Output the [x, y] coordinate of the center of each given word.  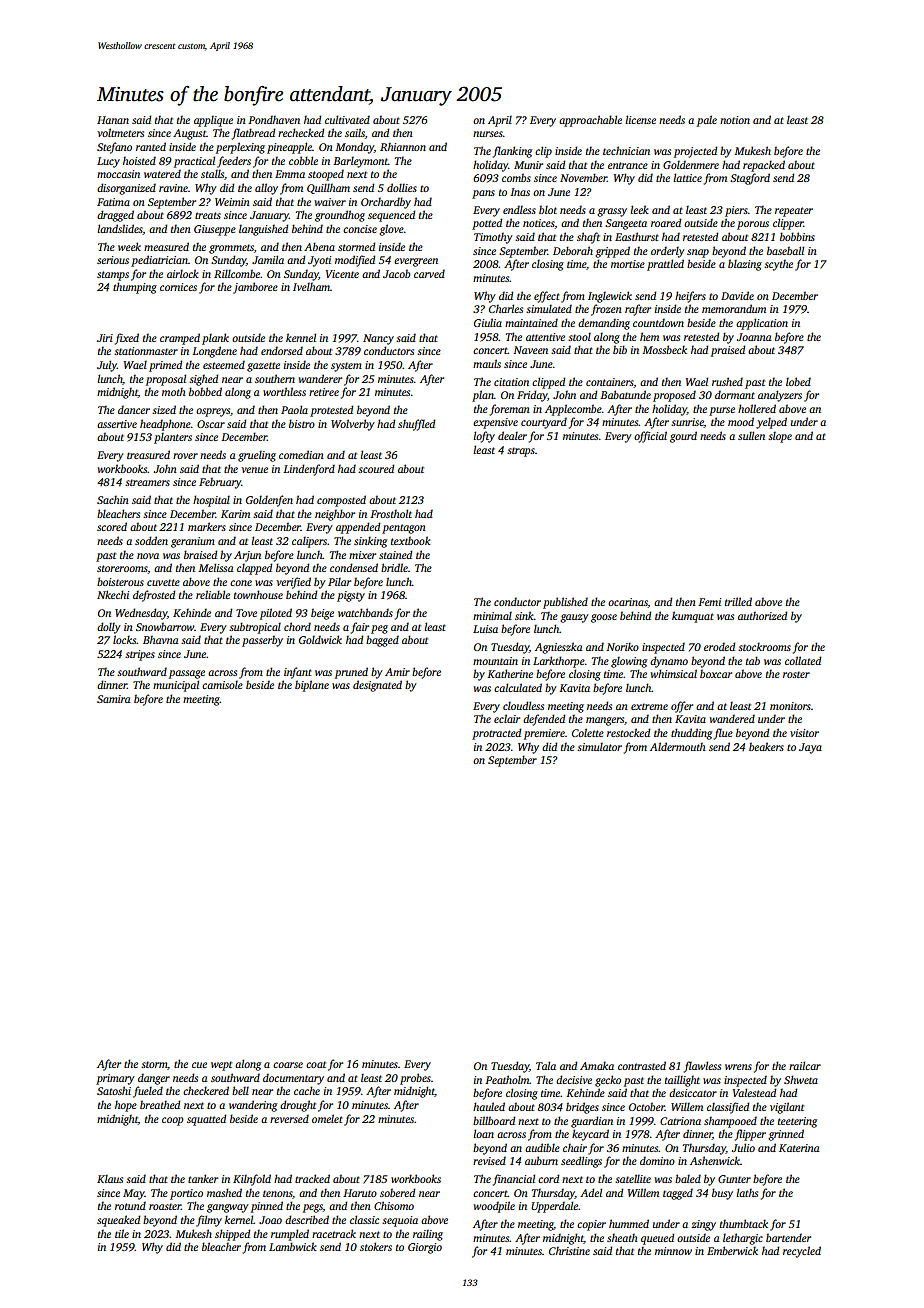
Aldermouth [678, 746]
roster [796, 674]
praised [728, 351]
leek [639, 209]
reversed [289, 1118]
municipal [176, 686]
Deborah [573, 250]
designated [377, 686]
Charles [506, 308]
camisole [222, 684]
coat [316, 1064]
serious [113, 260]
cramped [180, 339]
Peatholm [507, 1079]
